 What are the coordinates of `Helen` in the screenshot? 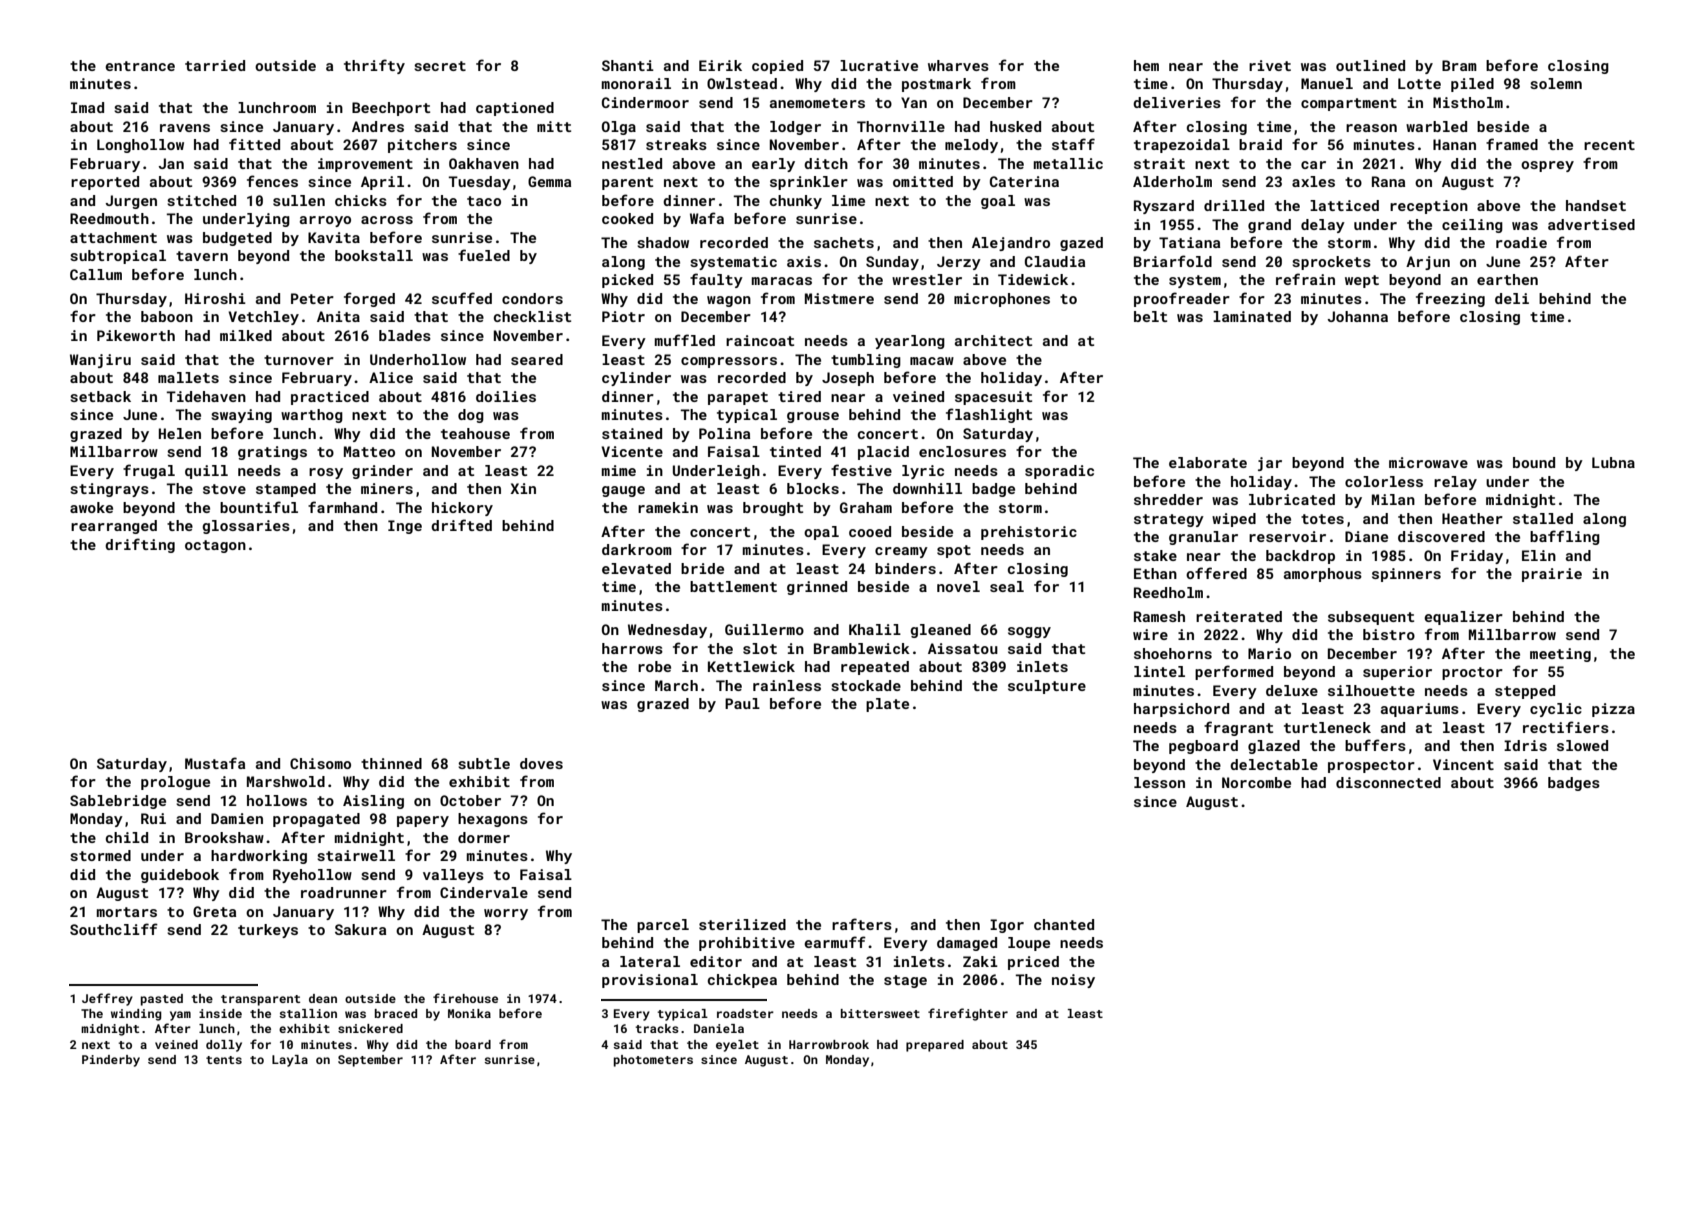 It's located at (180, 433).
